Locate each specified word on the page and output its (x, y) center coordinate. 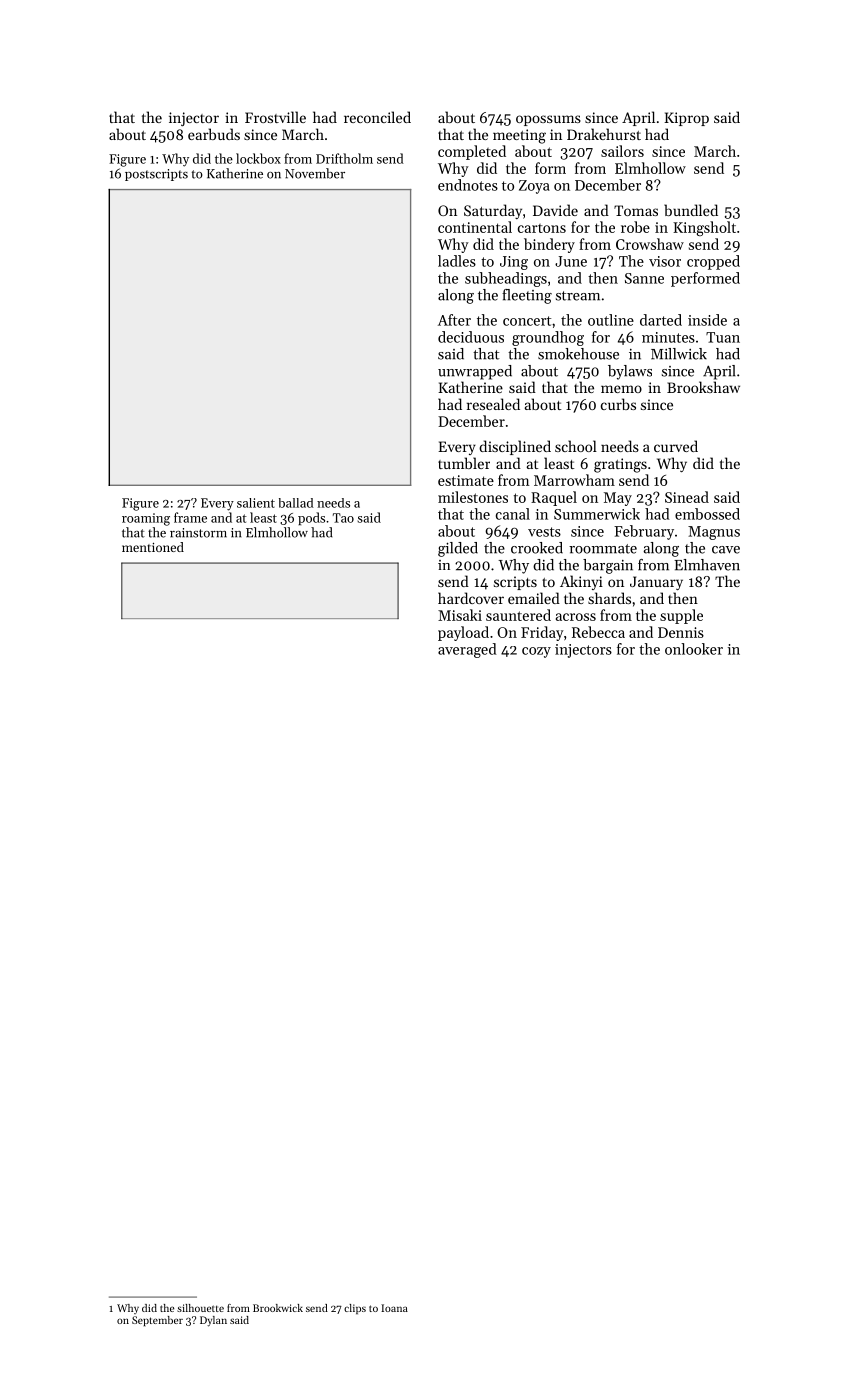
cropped (713, 262)
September (157, 1321)
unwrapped (475, 372)
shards (609, 598)
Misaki (460, 615)
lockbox (258, 158)
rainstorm (198, 533)
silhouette (200, 1308)
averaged (467, 650)
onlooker (694, 649)
